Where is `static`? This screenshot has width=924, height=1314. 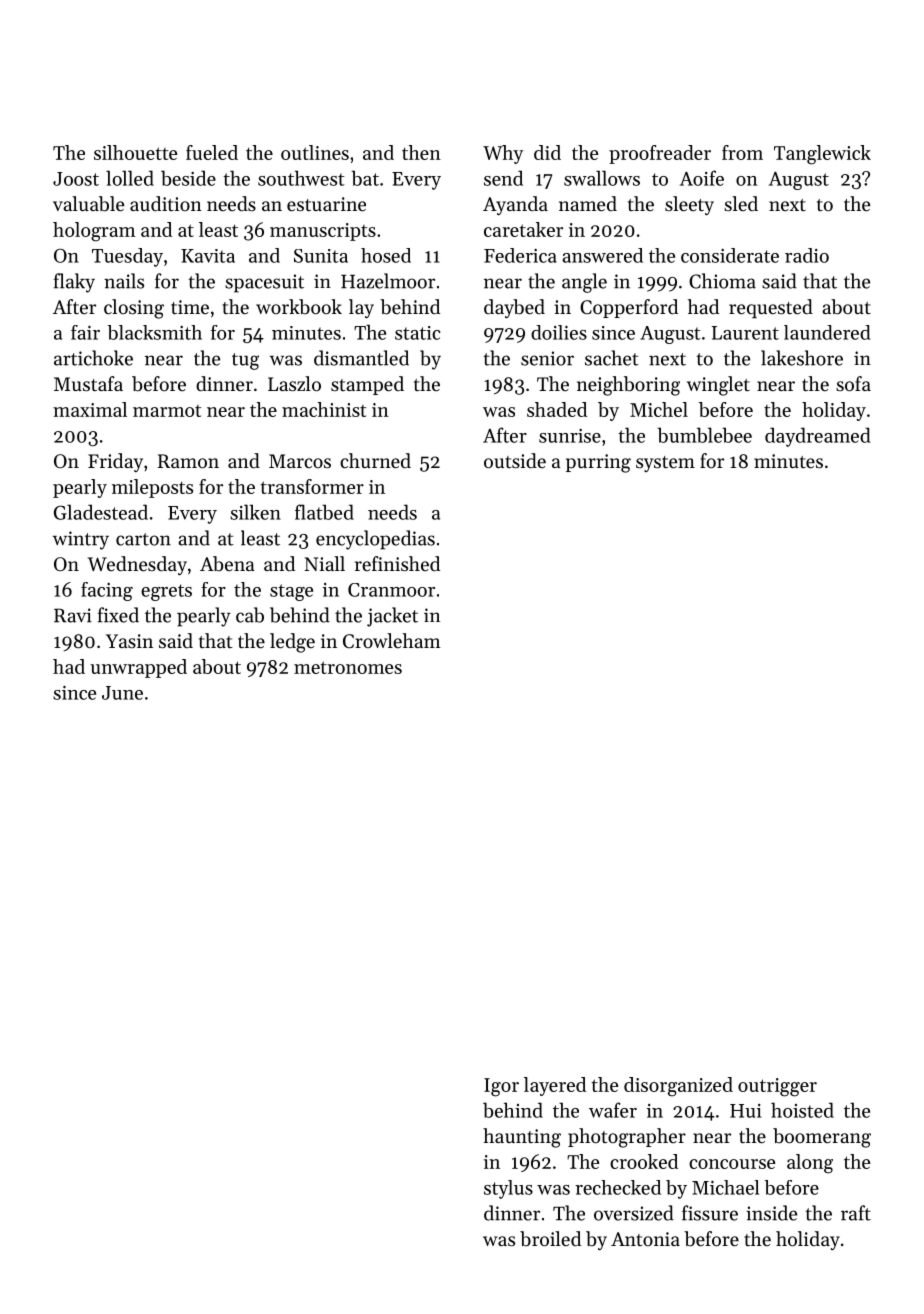
static is located at coordinates (417, 333).
